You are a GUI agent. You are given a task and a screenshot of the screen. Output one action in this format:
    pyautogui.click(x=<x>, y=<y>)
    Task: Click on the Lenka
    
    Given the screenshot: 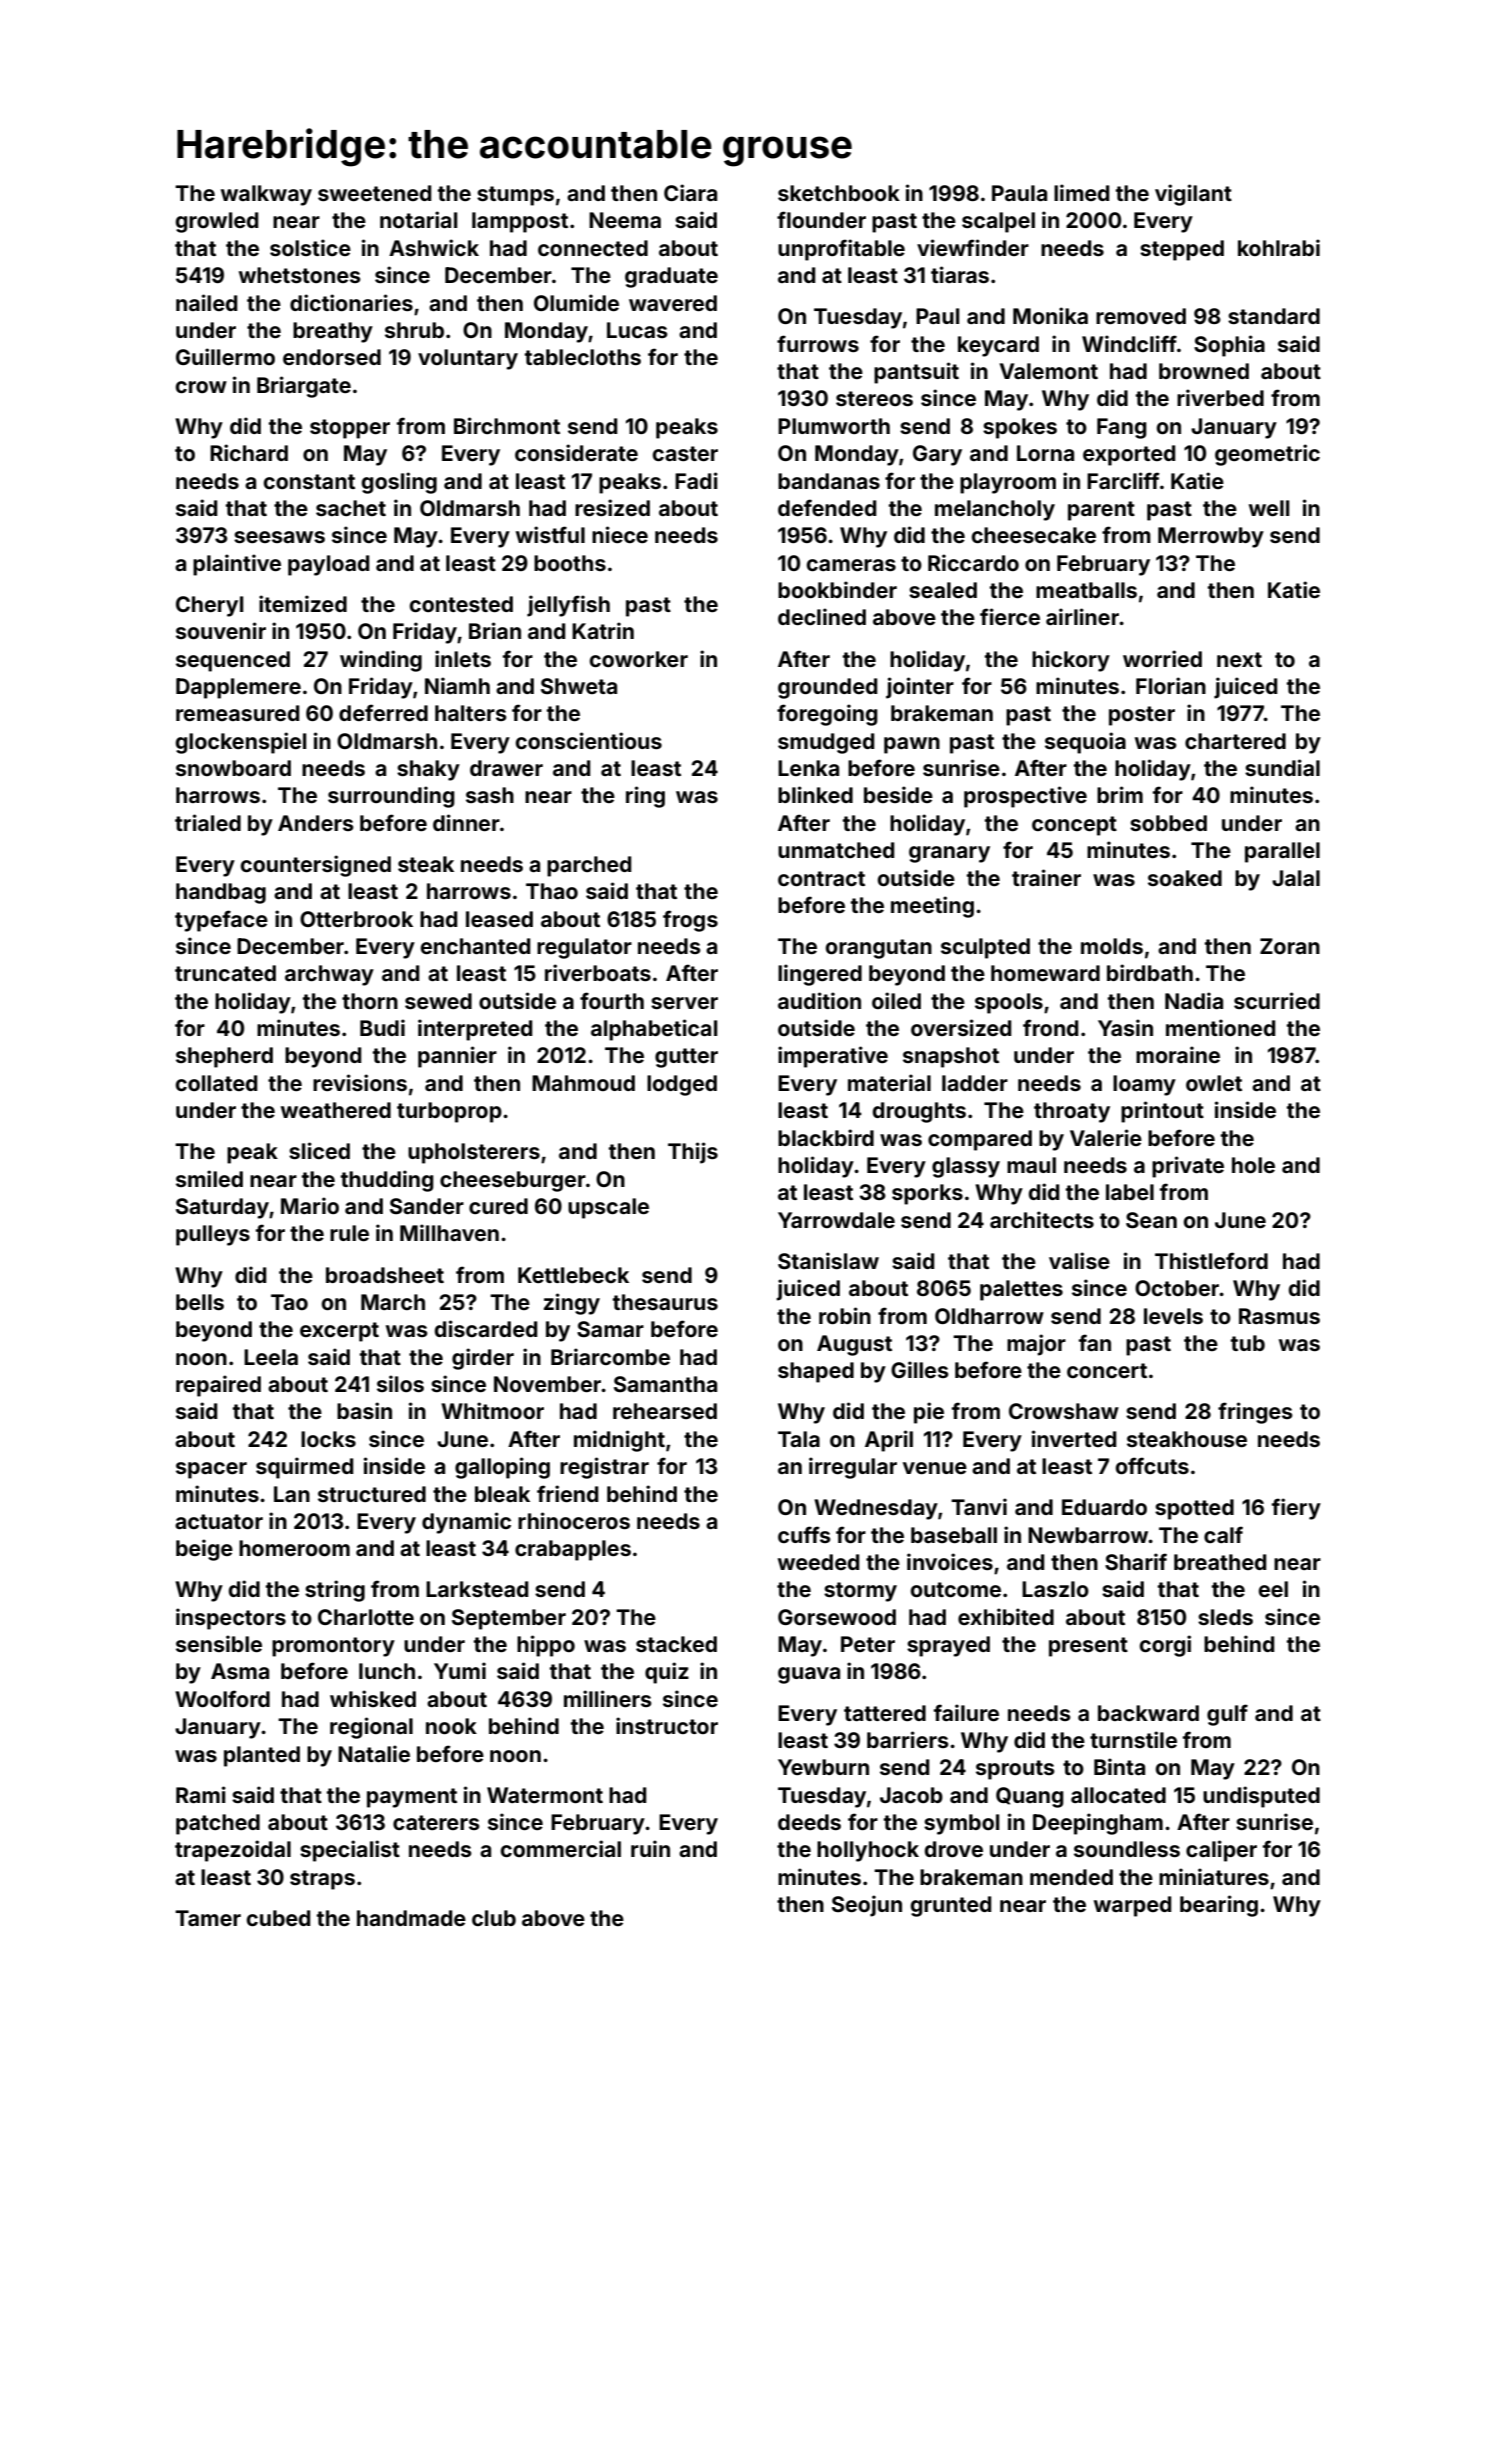 What is the action you would take?
    pyautogui.click(x=808, y=768)
